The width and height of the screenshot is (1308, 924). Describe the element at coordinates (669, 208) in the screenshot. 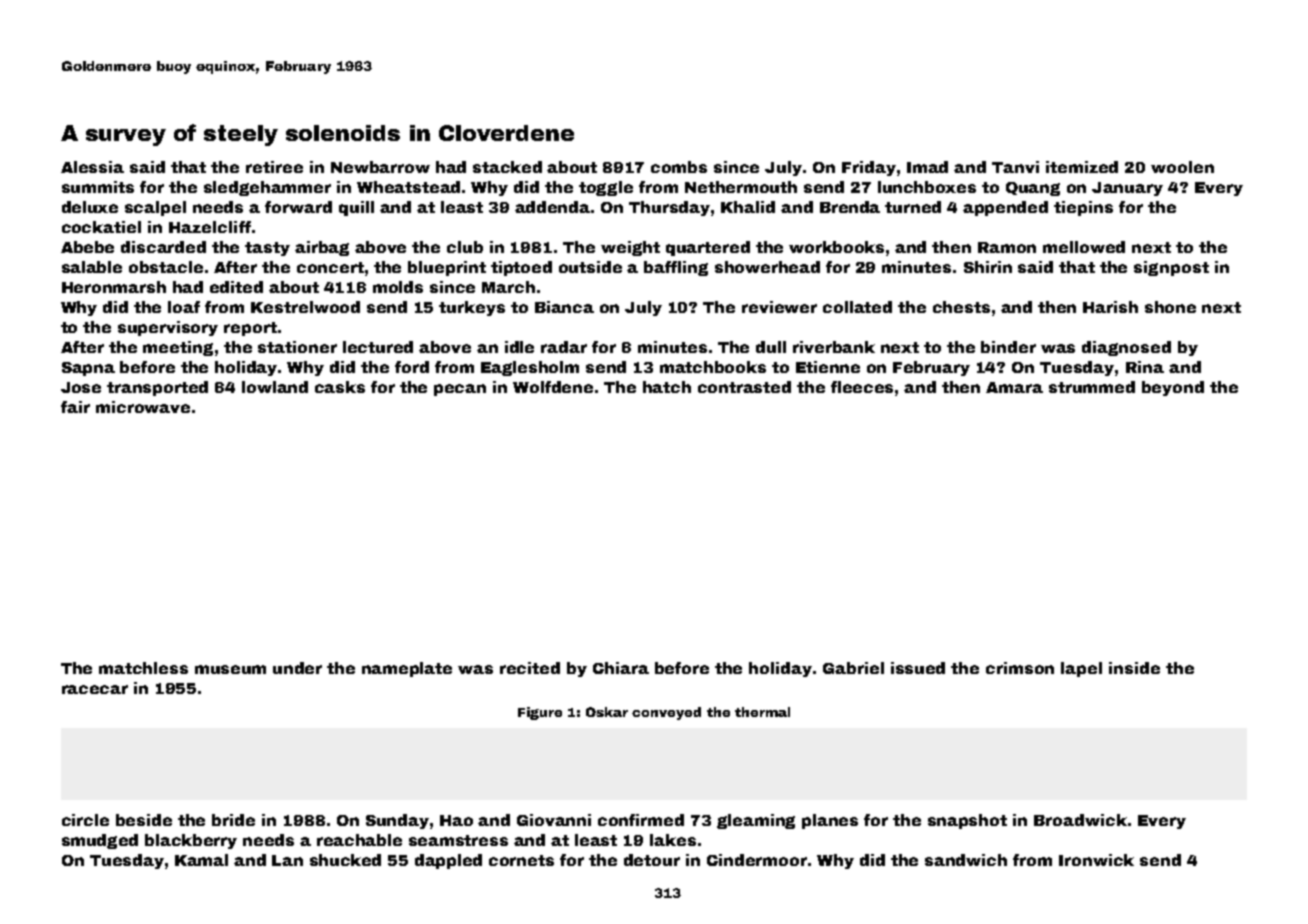

I see `Thursday` at that location.
